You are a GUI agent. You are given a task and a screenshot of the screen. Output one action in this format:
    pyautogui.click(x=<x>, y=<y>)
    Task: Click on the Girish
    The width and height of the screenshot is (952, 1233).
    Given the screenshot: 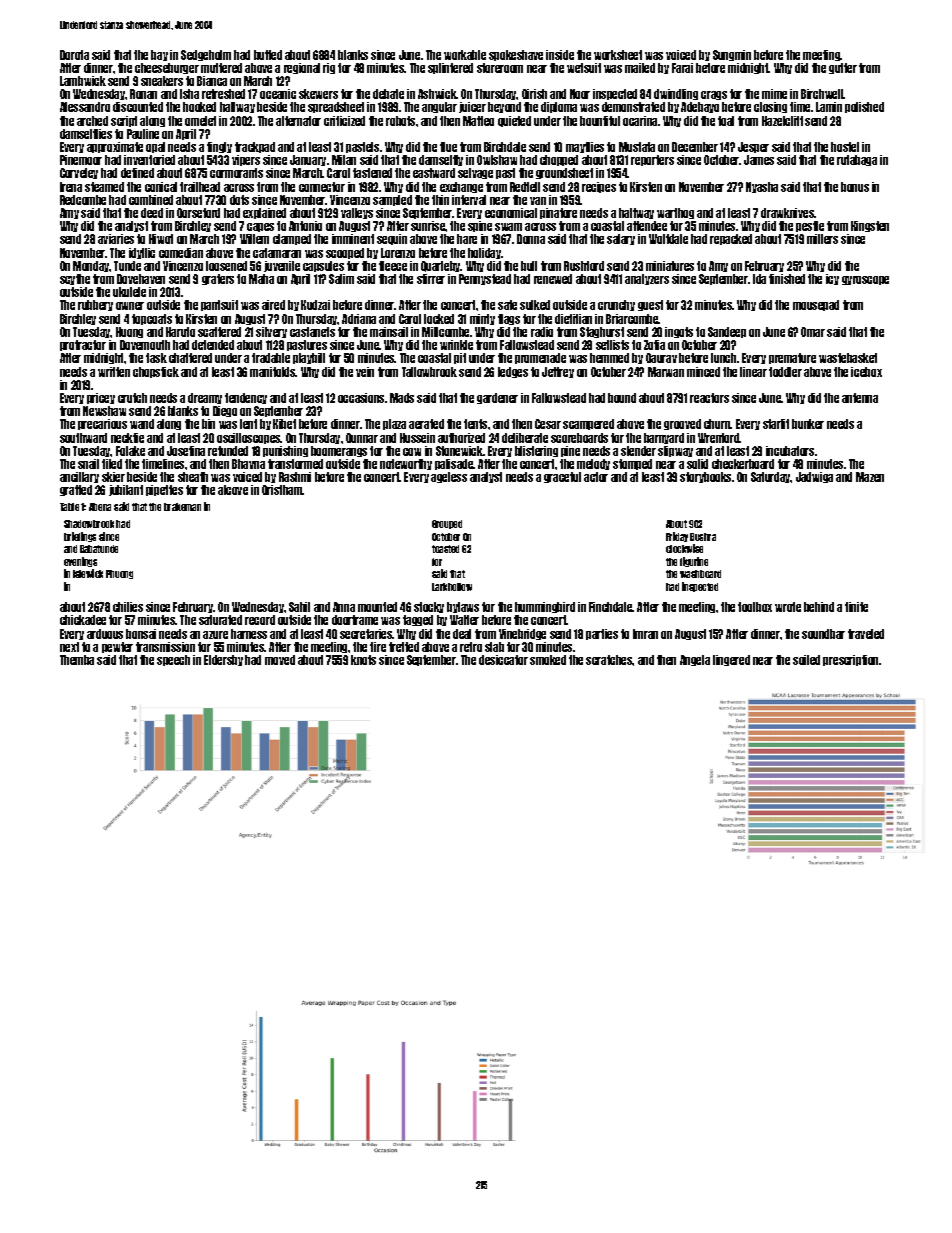 What is the action you would take?
    pyautogui.click(x=534, y=94)
